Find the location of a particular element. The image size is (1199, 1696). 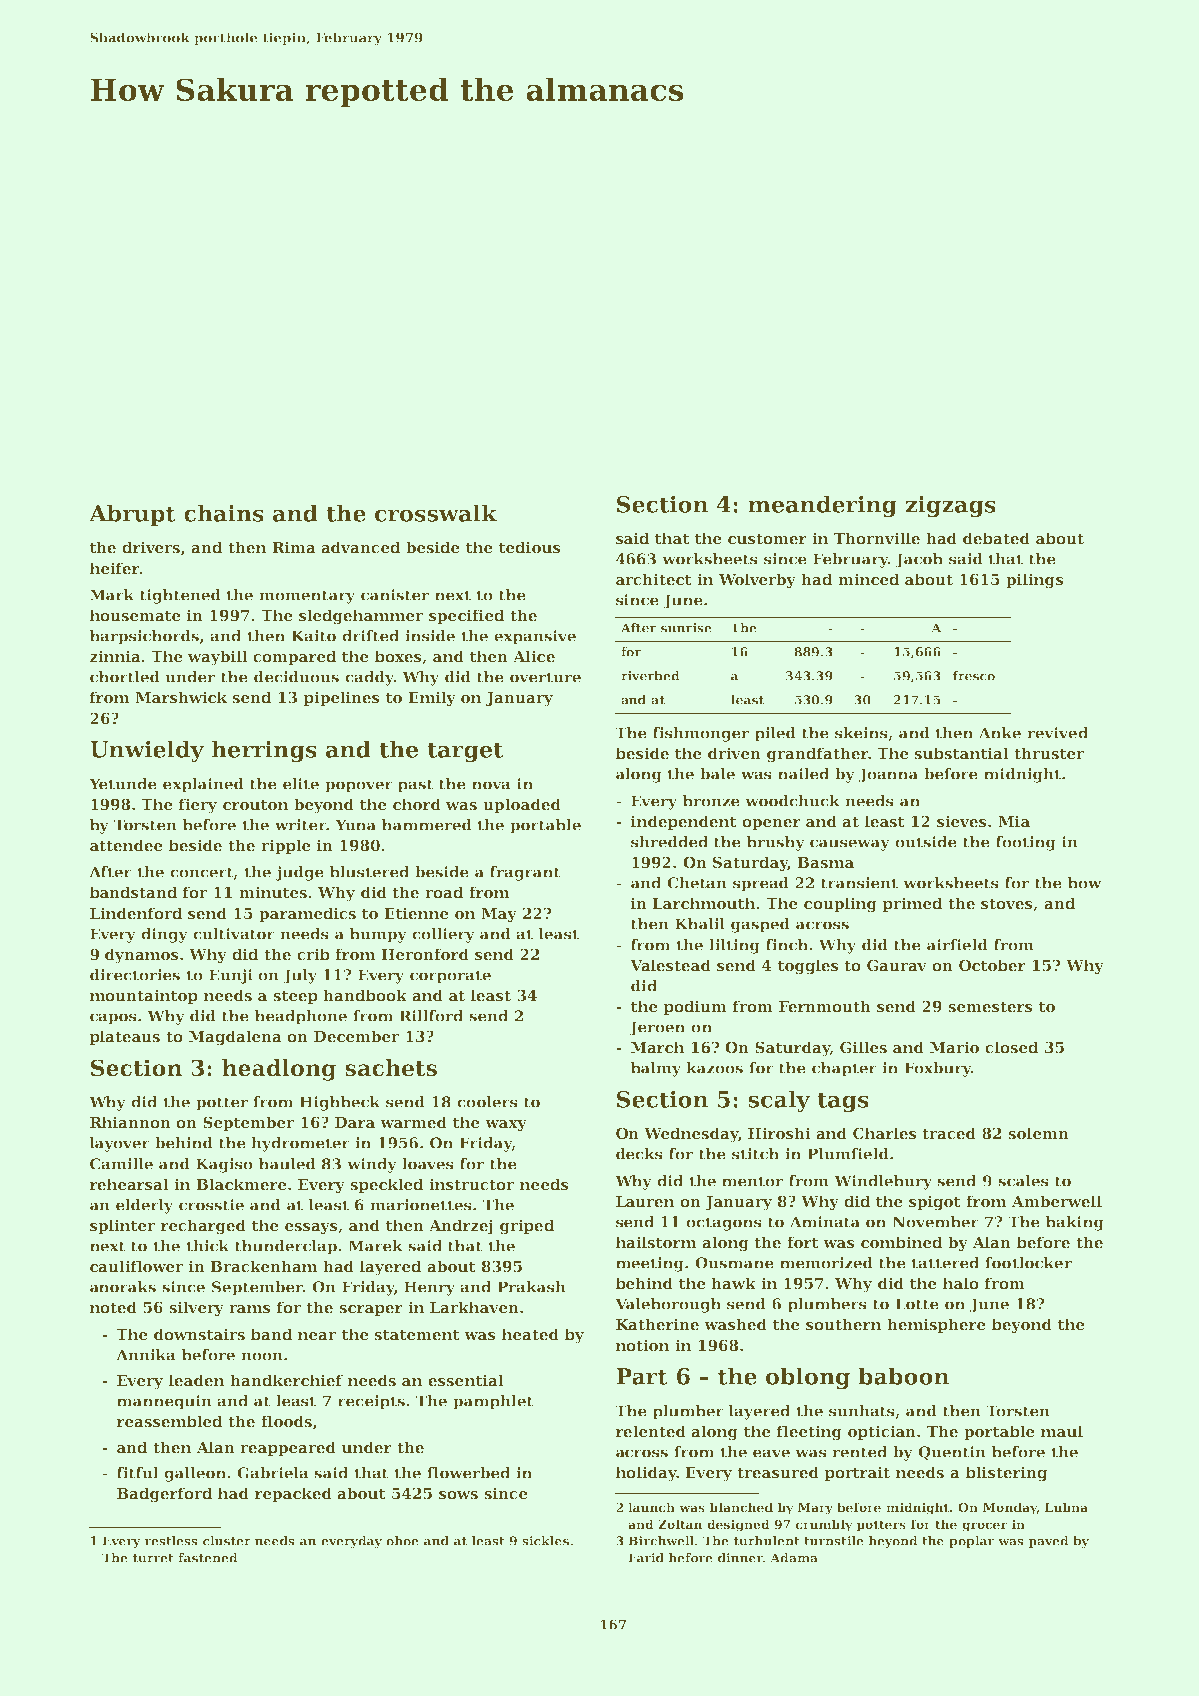

chains is located at coordinates (224, 513).
